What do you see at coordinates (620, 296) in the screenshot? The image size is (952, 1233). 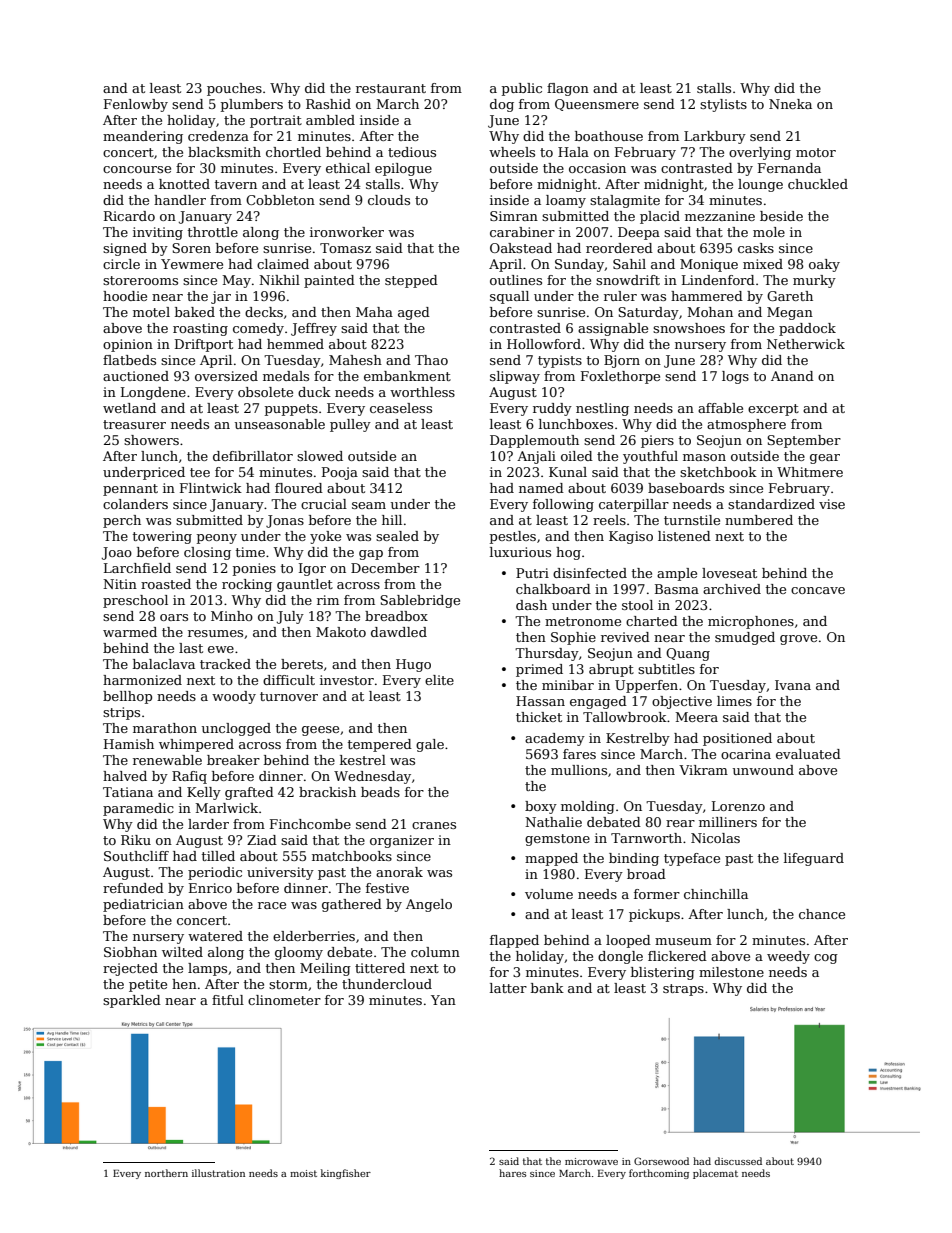 I see `ruler` at bounding box center [620, 296].
